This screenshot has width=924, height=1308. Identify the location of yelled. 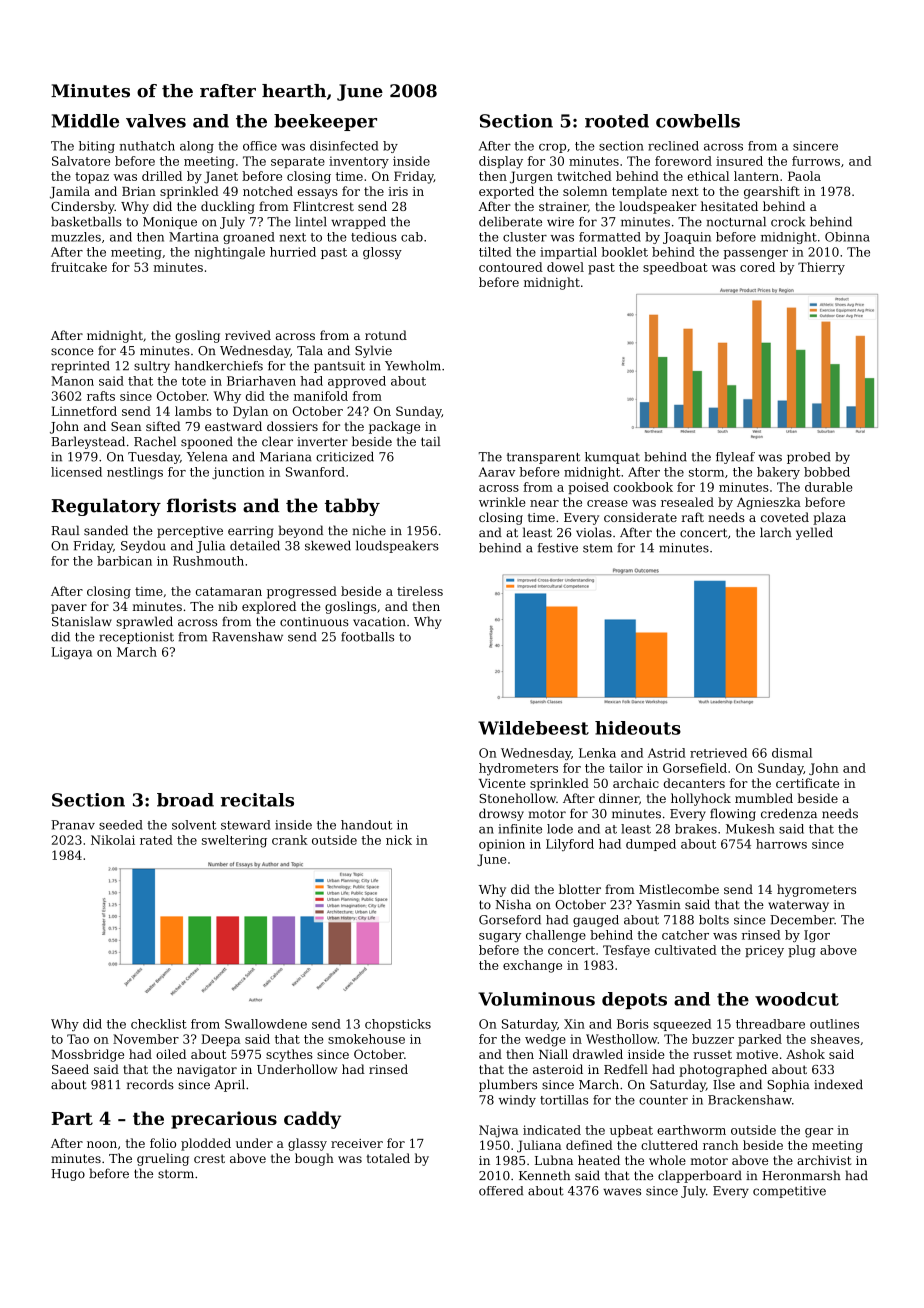
(814, 533).
